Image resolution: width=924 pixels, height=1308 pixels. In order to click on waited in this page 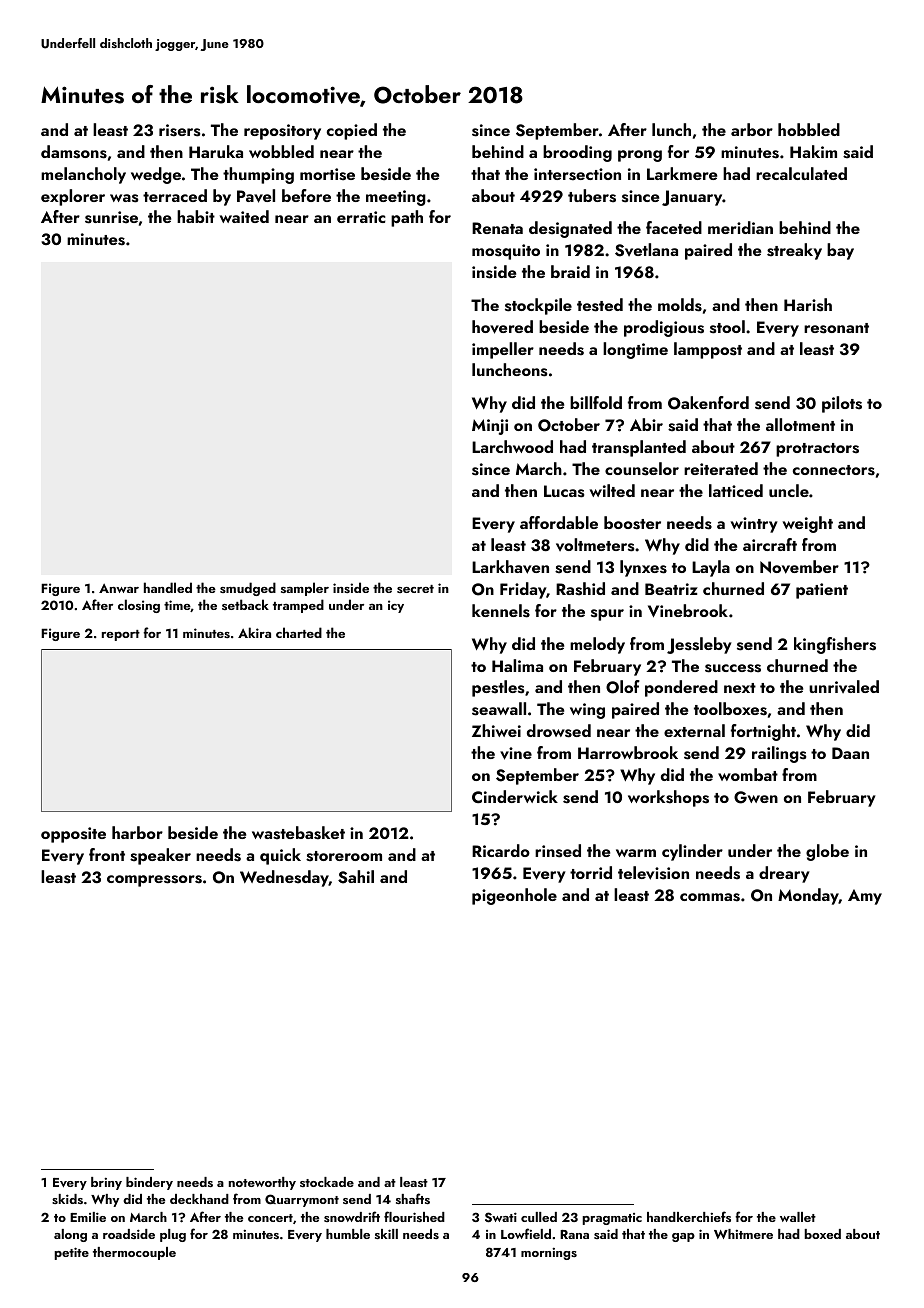, I will do `click(244, 216)`.
